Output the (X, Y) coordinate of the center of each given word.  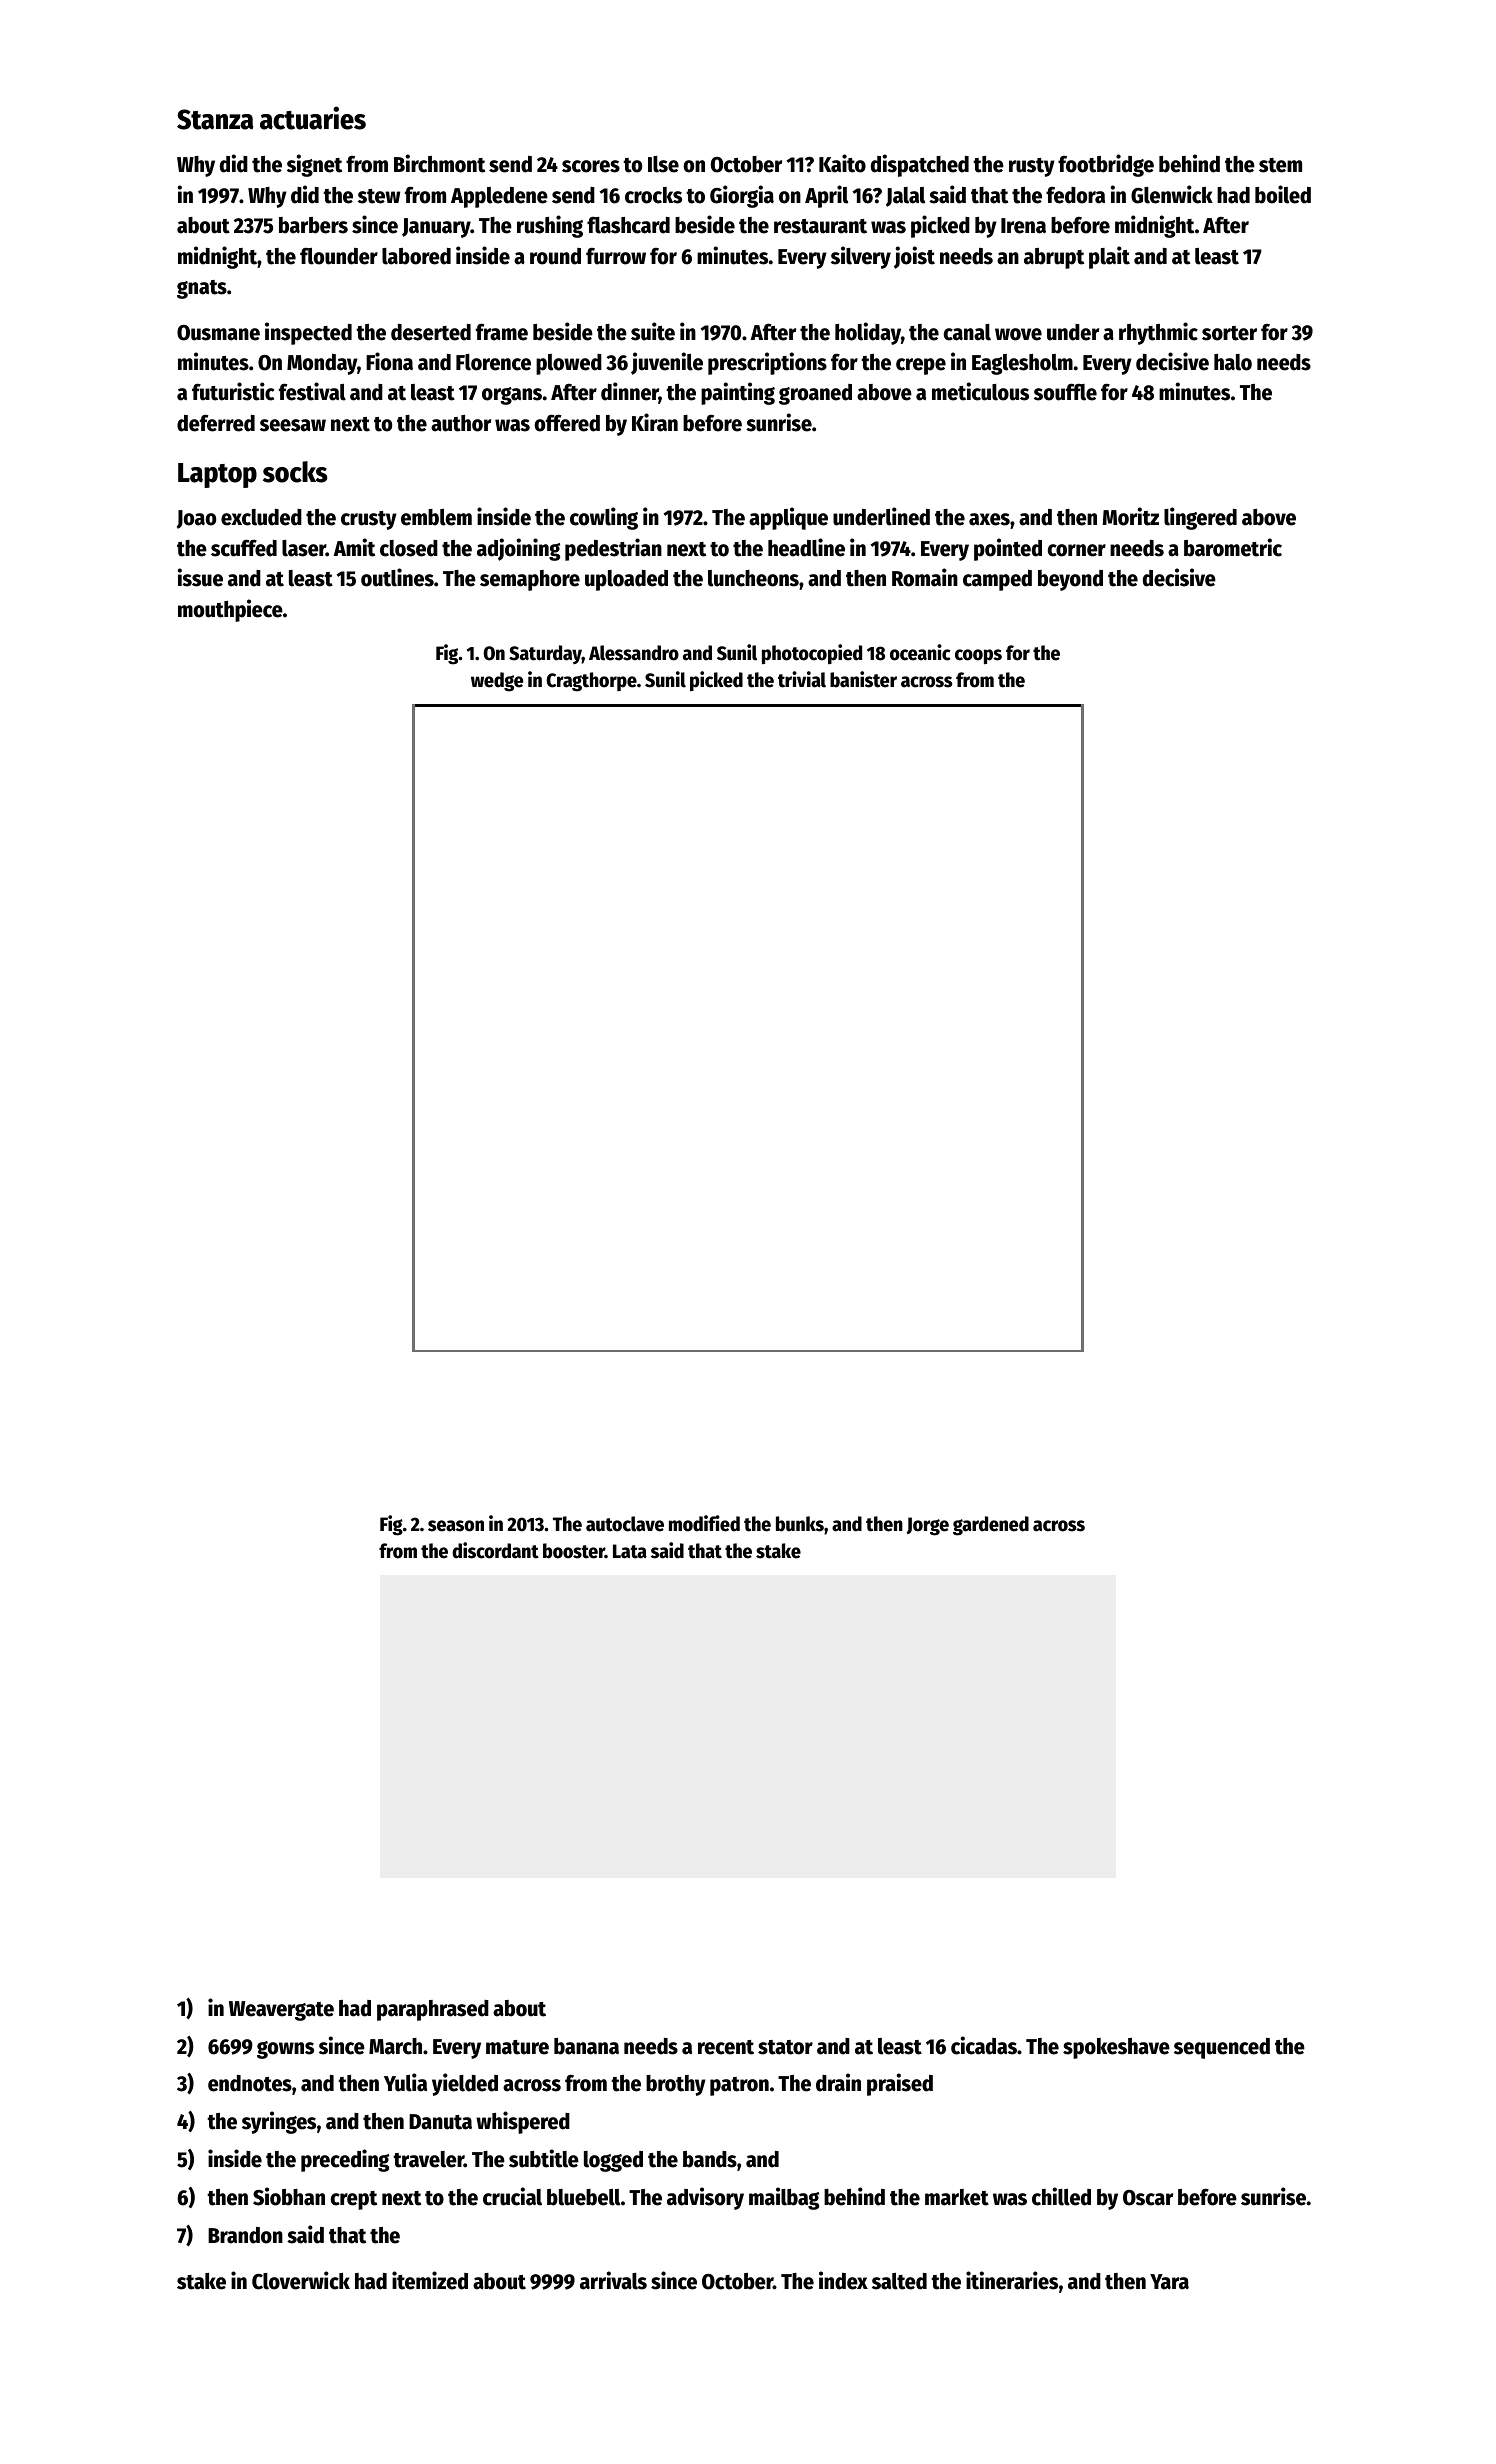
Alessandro (634, 653)
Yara (1169, 2282)
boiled (1283, 194)
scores (591, 166)
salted (899, 2281)
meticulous (980, 391)
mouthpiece (230, 610)
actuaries (313, 118)
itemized (430, 2280)
